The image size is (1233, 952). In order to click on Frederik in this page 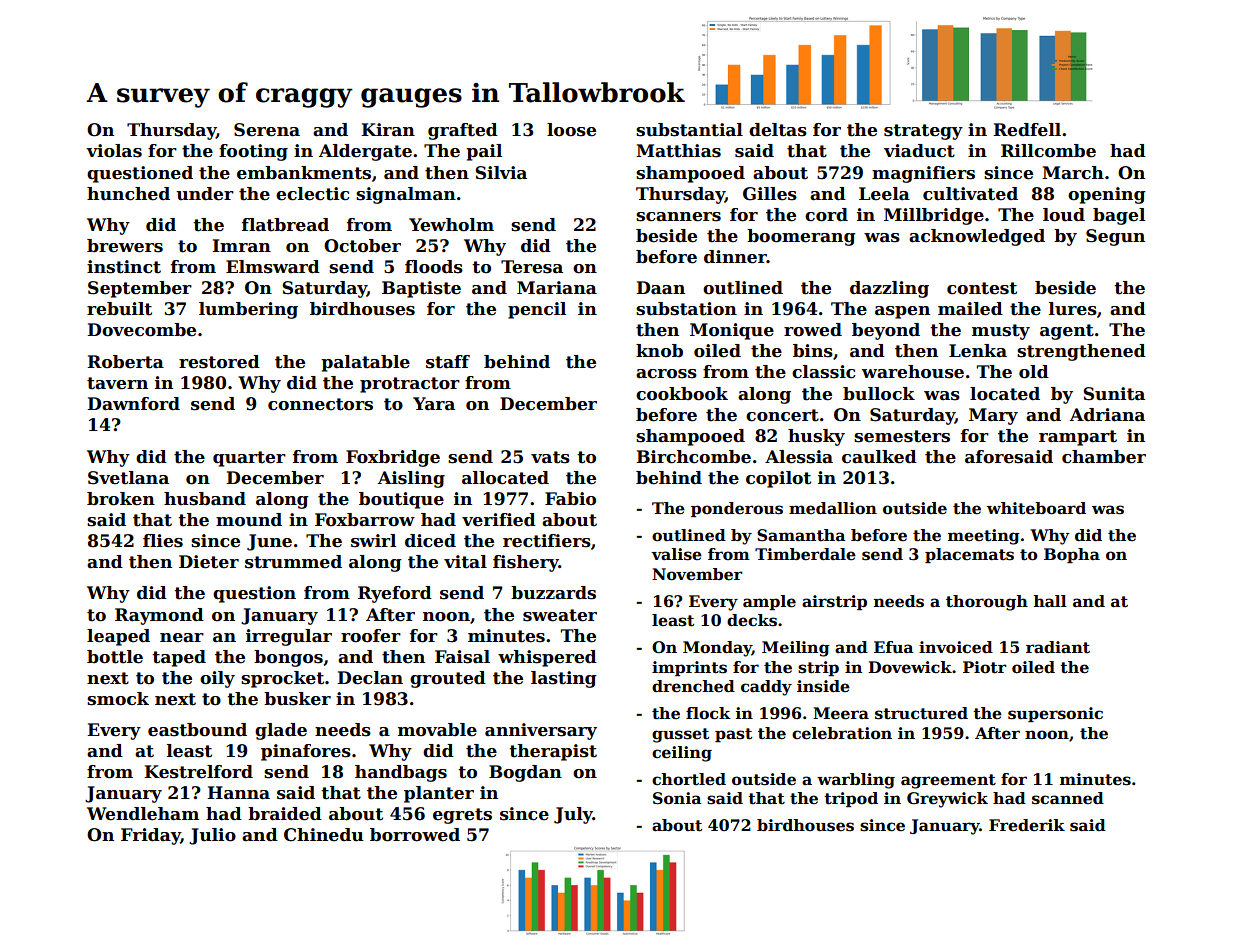, I will do `click(1027, 825)`.
